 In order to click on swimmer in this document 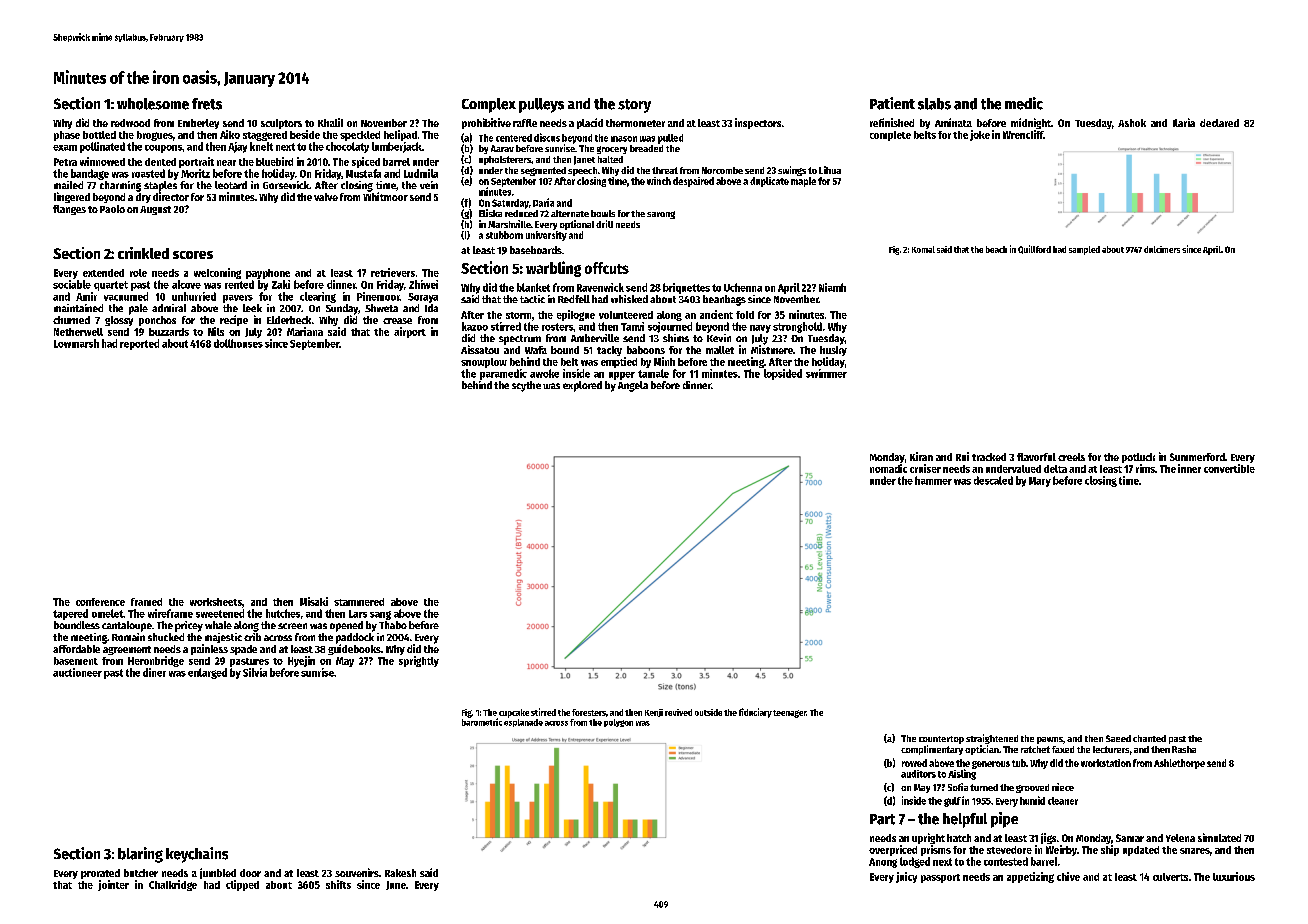, I will do `click(826, 373)`.
